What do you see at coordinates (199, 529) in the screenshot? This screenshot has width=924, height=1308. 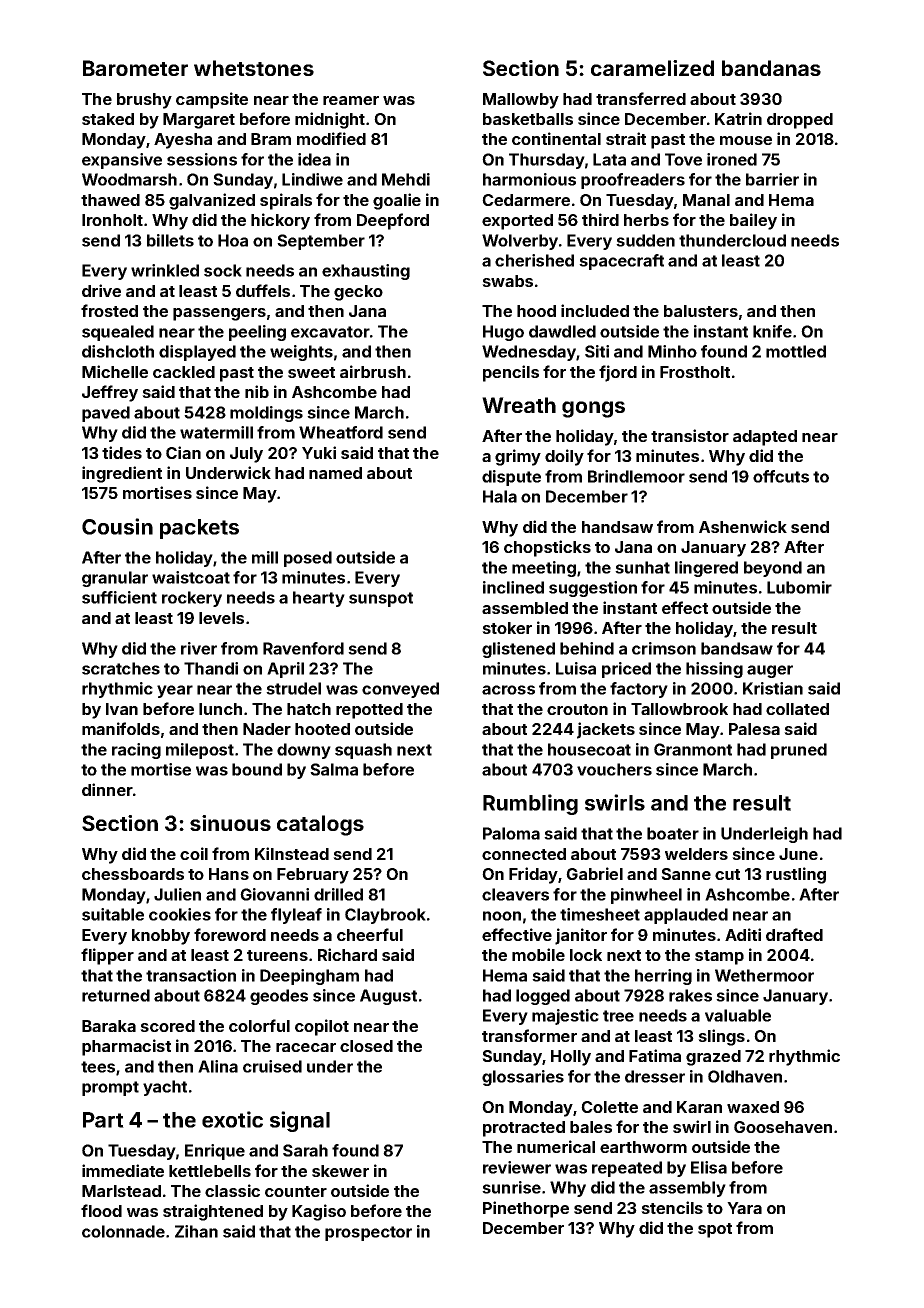 I see `packets` at bounding box center [199, 529].
